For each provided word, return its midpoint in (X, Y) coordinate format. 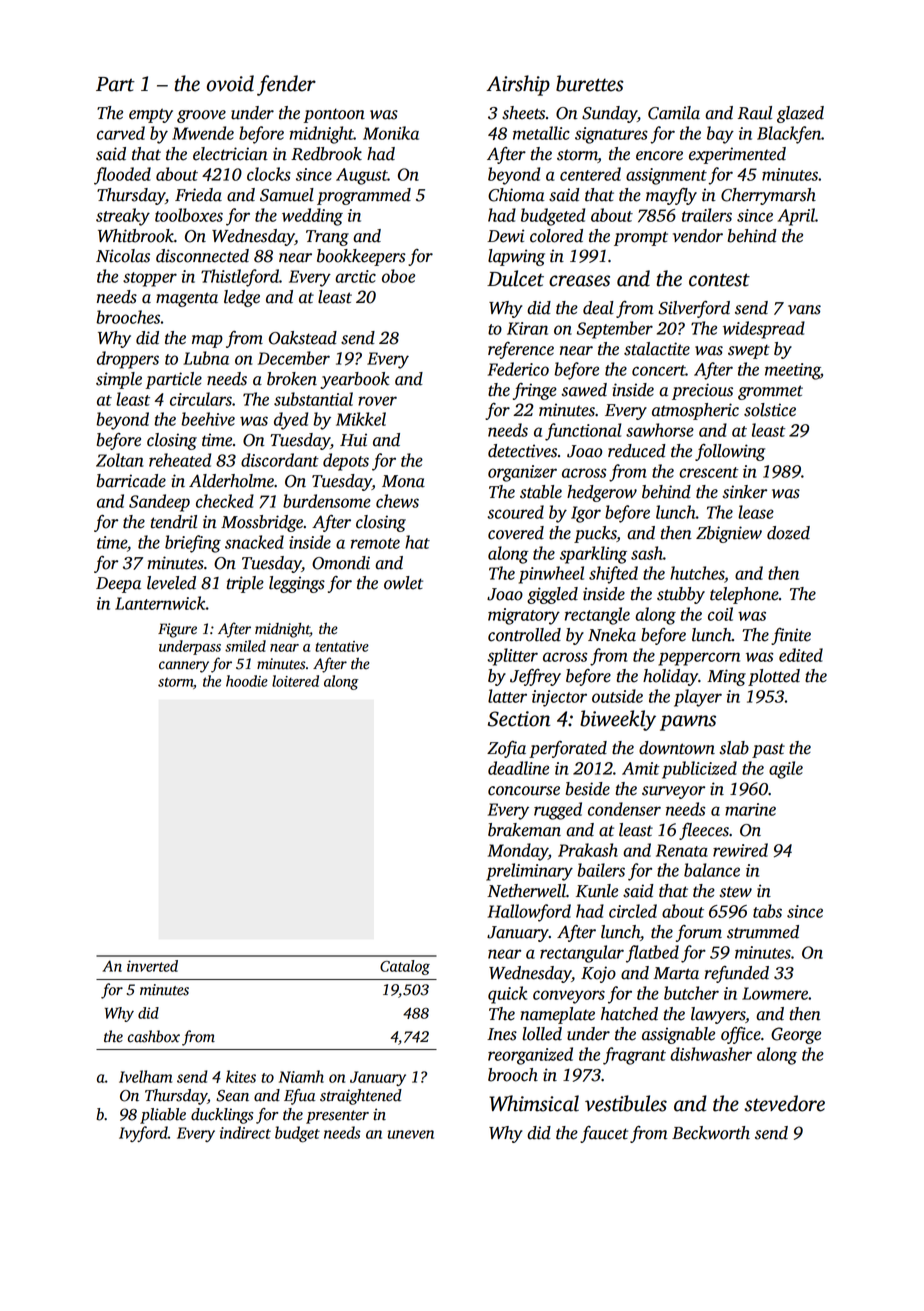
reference (521, 350)
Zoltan (120, 460)
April (796, 217)
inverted (152, 966)
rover (377, 401)
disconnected (202, 256)
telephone (744, 595)
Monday (518, 852)
